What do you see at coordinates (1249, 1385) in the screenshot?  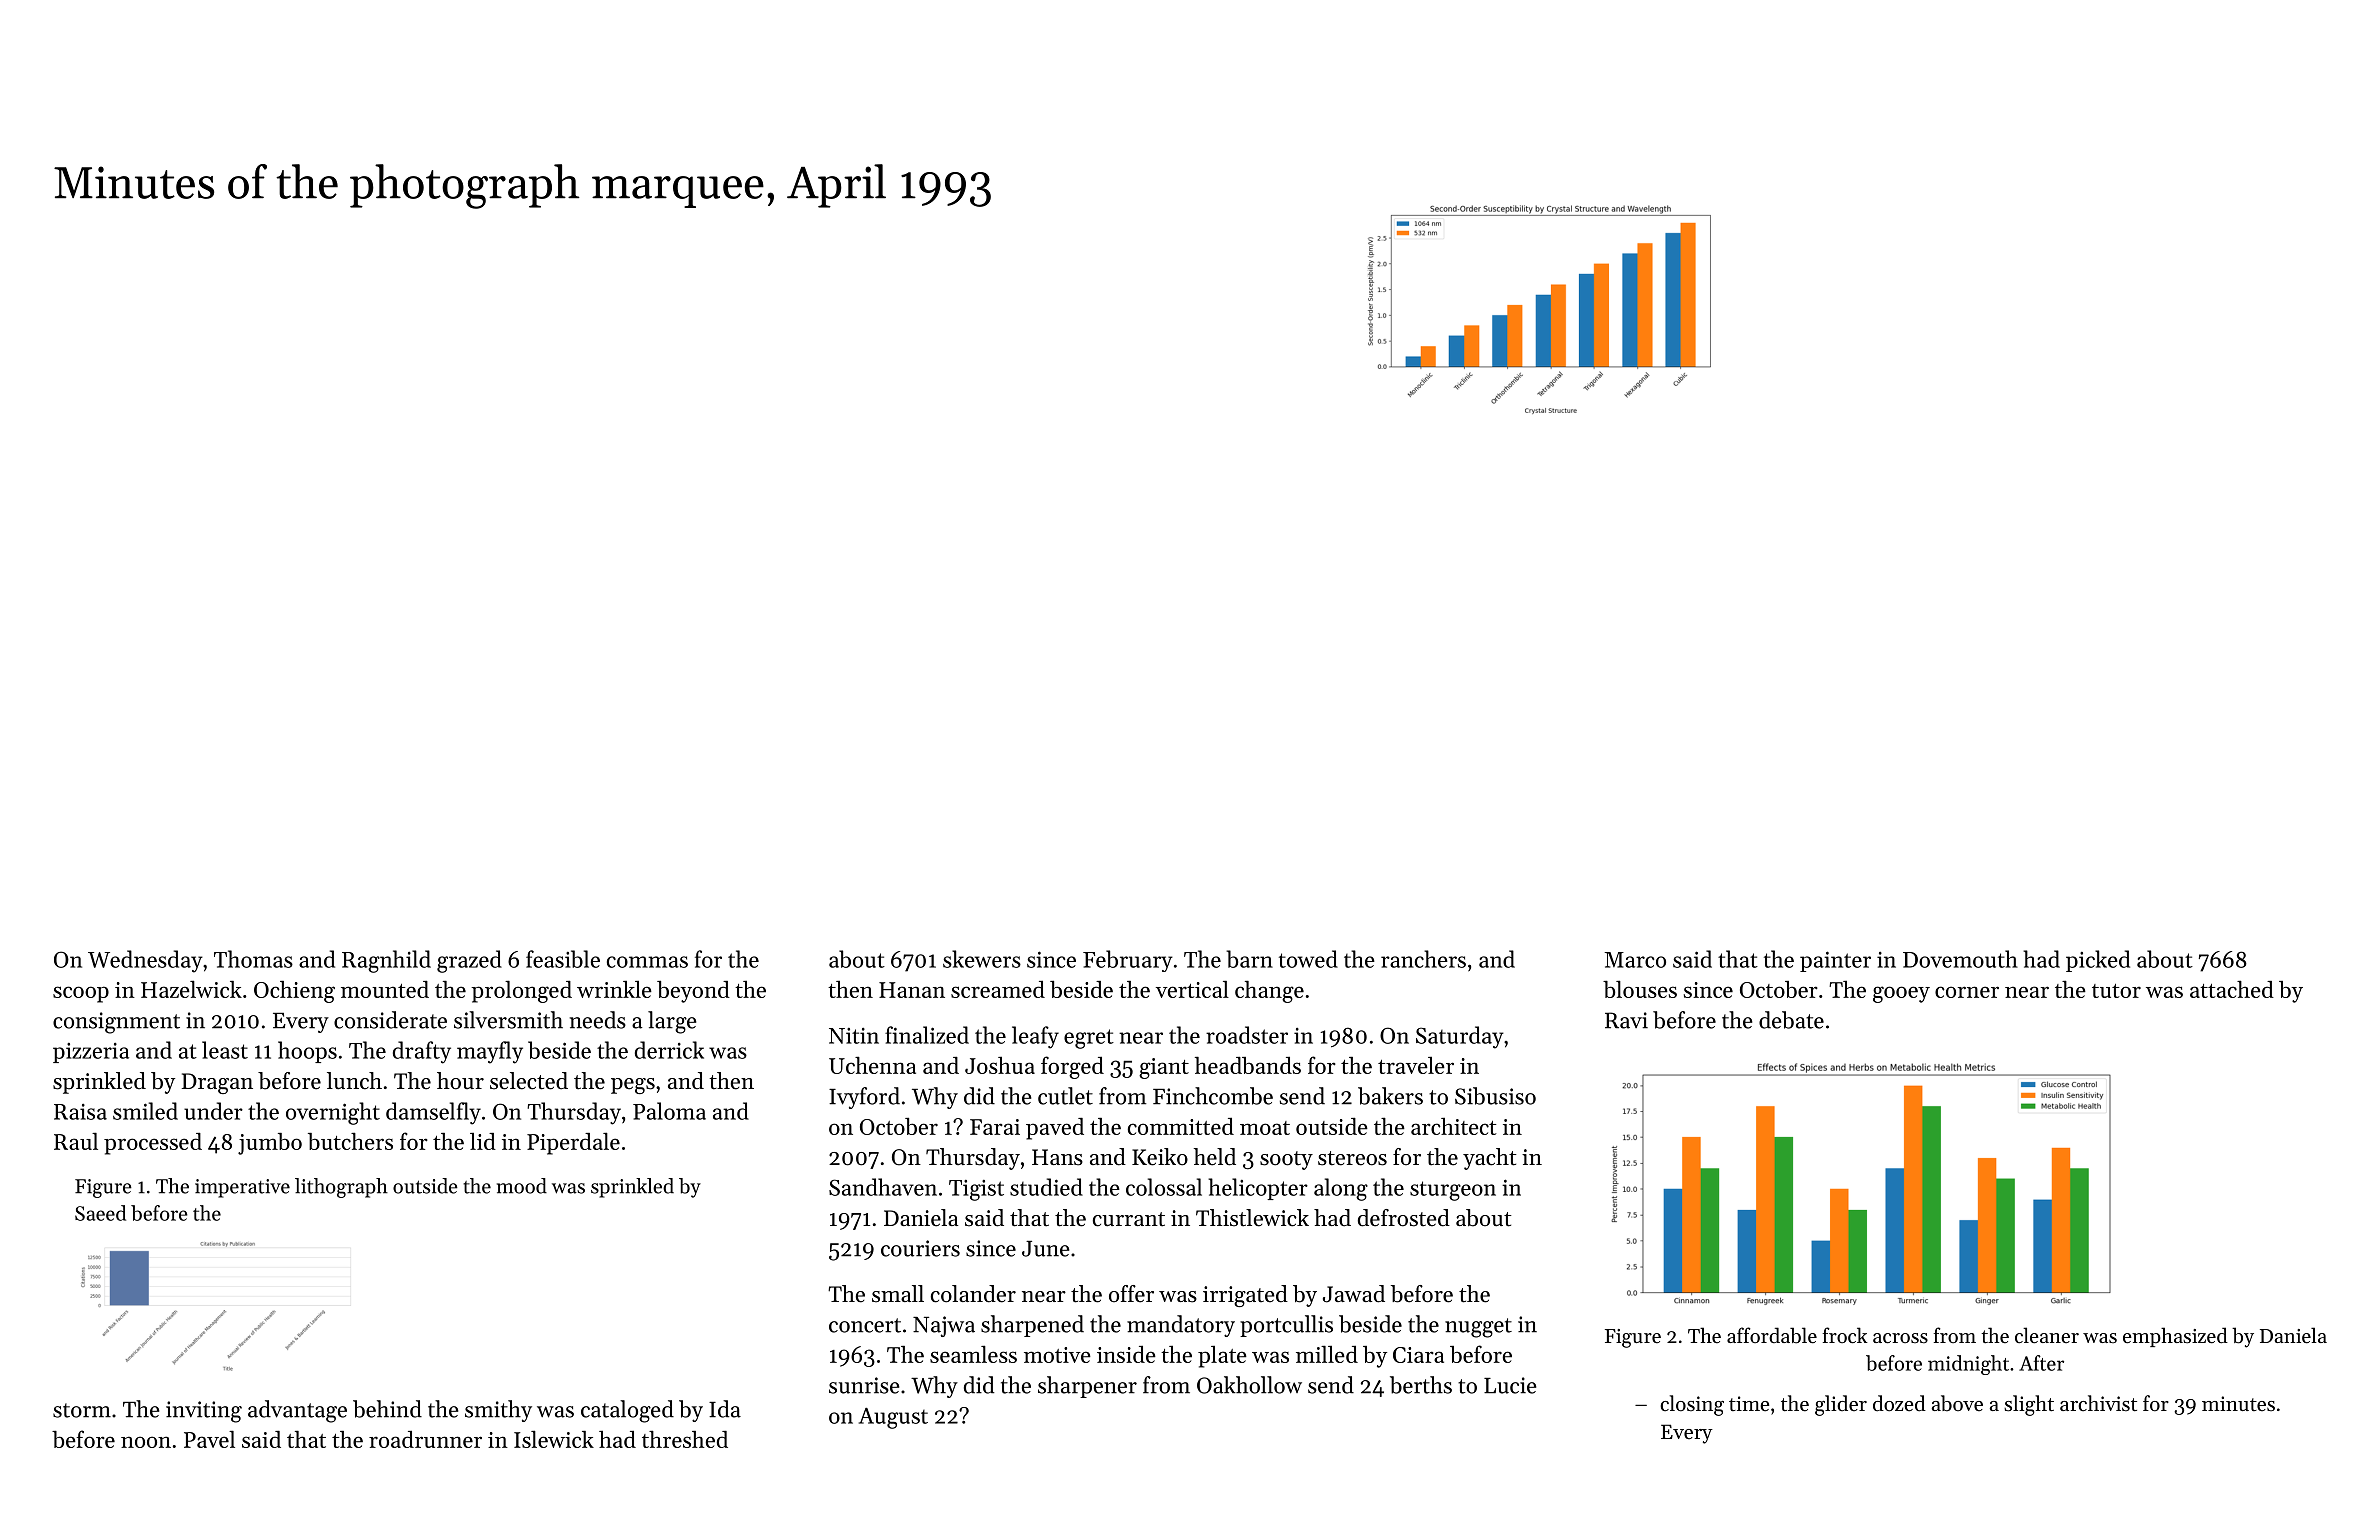 I see `Oakhollow` at bounding box center [1249, 1385].
